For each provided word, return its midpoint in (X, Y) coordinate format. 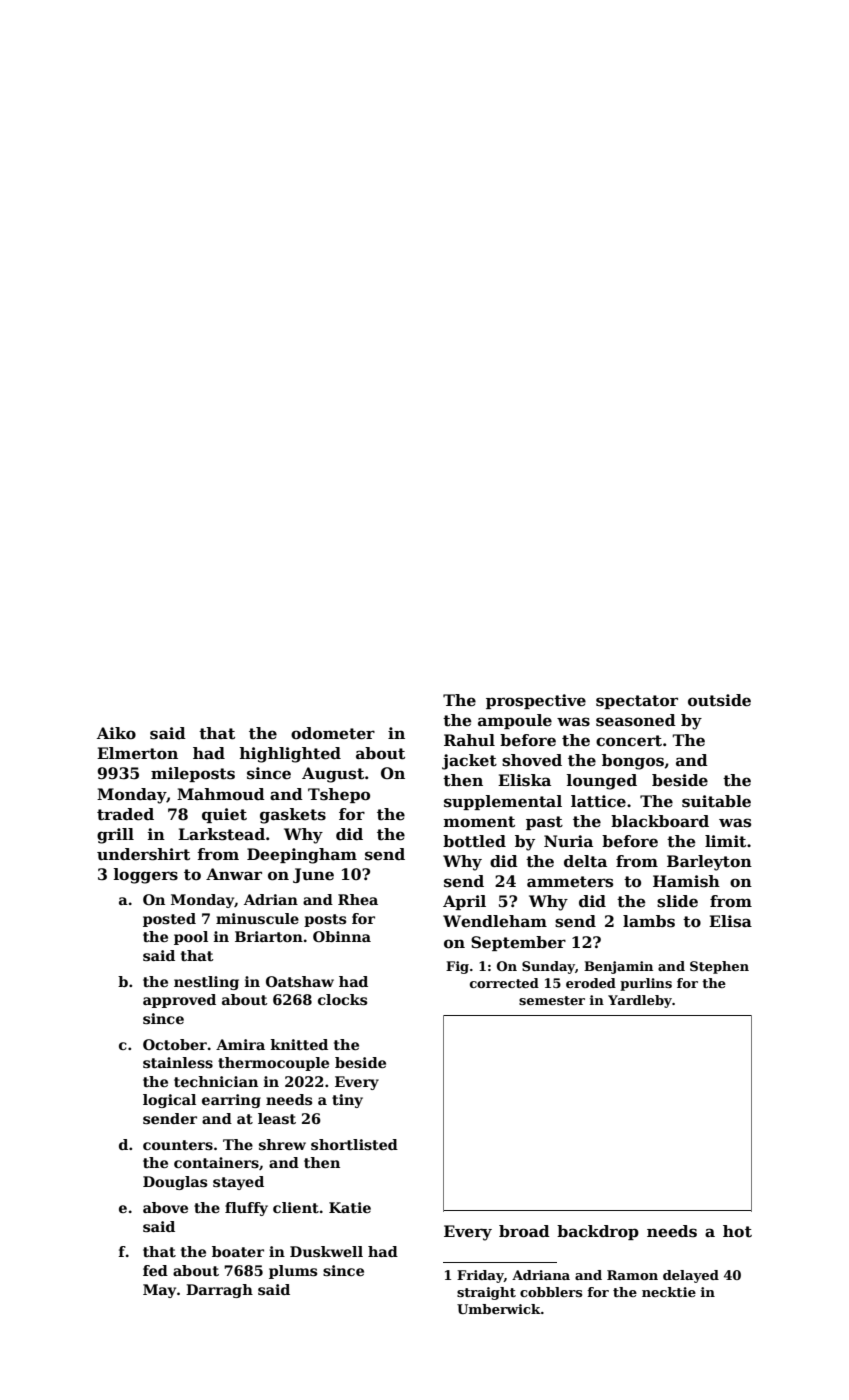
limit (725, 841)
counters (178, 1145)
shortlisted (354, 1144)
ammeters (570, 882)
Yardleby (640, 1001)
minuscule (257, 918)
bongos (633, 762)
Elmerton (137, 753)
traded (125, 814)
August (333, 775)
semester (552, 1000)
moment (479, 822)
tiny (347, 1101)
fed (155, 1270)
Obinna (342, 936)
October (175, 1044)
